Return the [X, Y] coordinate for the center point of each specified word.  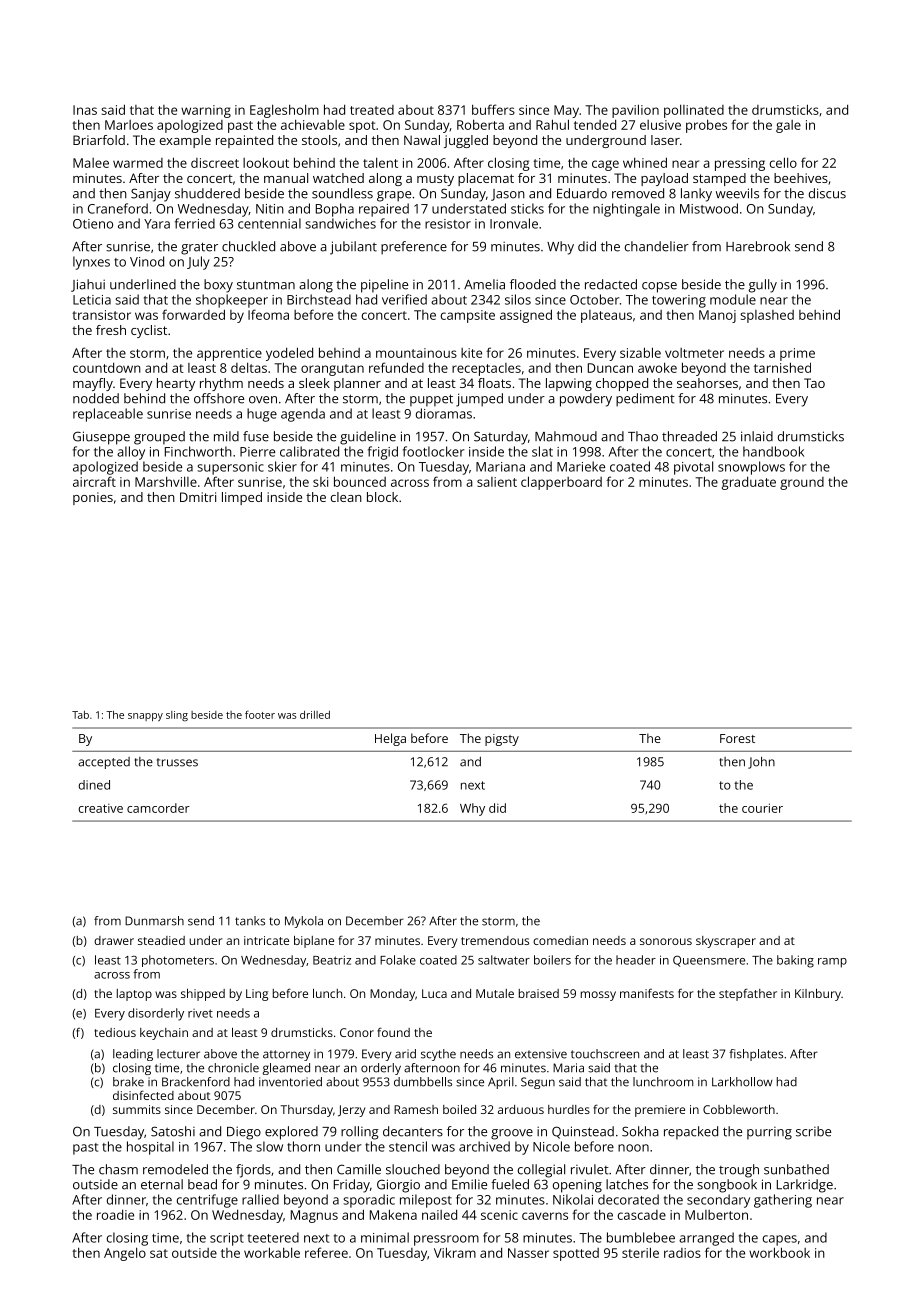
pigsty [502, 740]
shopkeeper [232, 301]
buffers [493, 109]
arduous [521, 1109]
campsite [468, 316]
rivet [200, 1013]
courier [762, 808]
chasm [118, 1169]
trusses [177, 762]
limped [242, 498]
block [382, 497]
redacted [611, 284]
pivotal [693, 468]
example [185, 141]
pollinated [694, 111]
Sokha [640, 1131]
